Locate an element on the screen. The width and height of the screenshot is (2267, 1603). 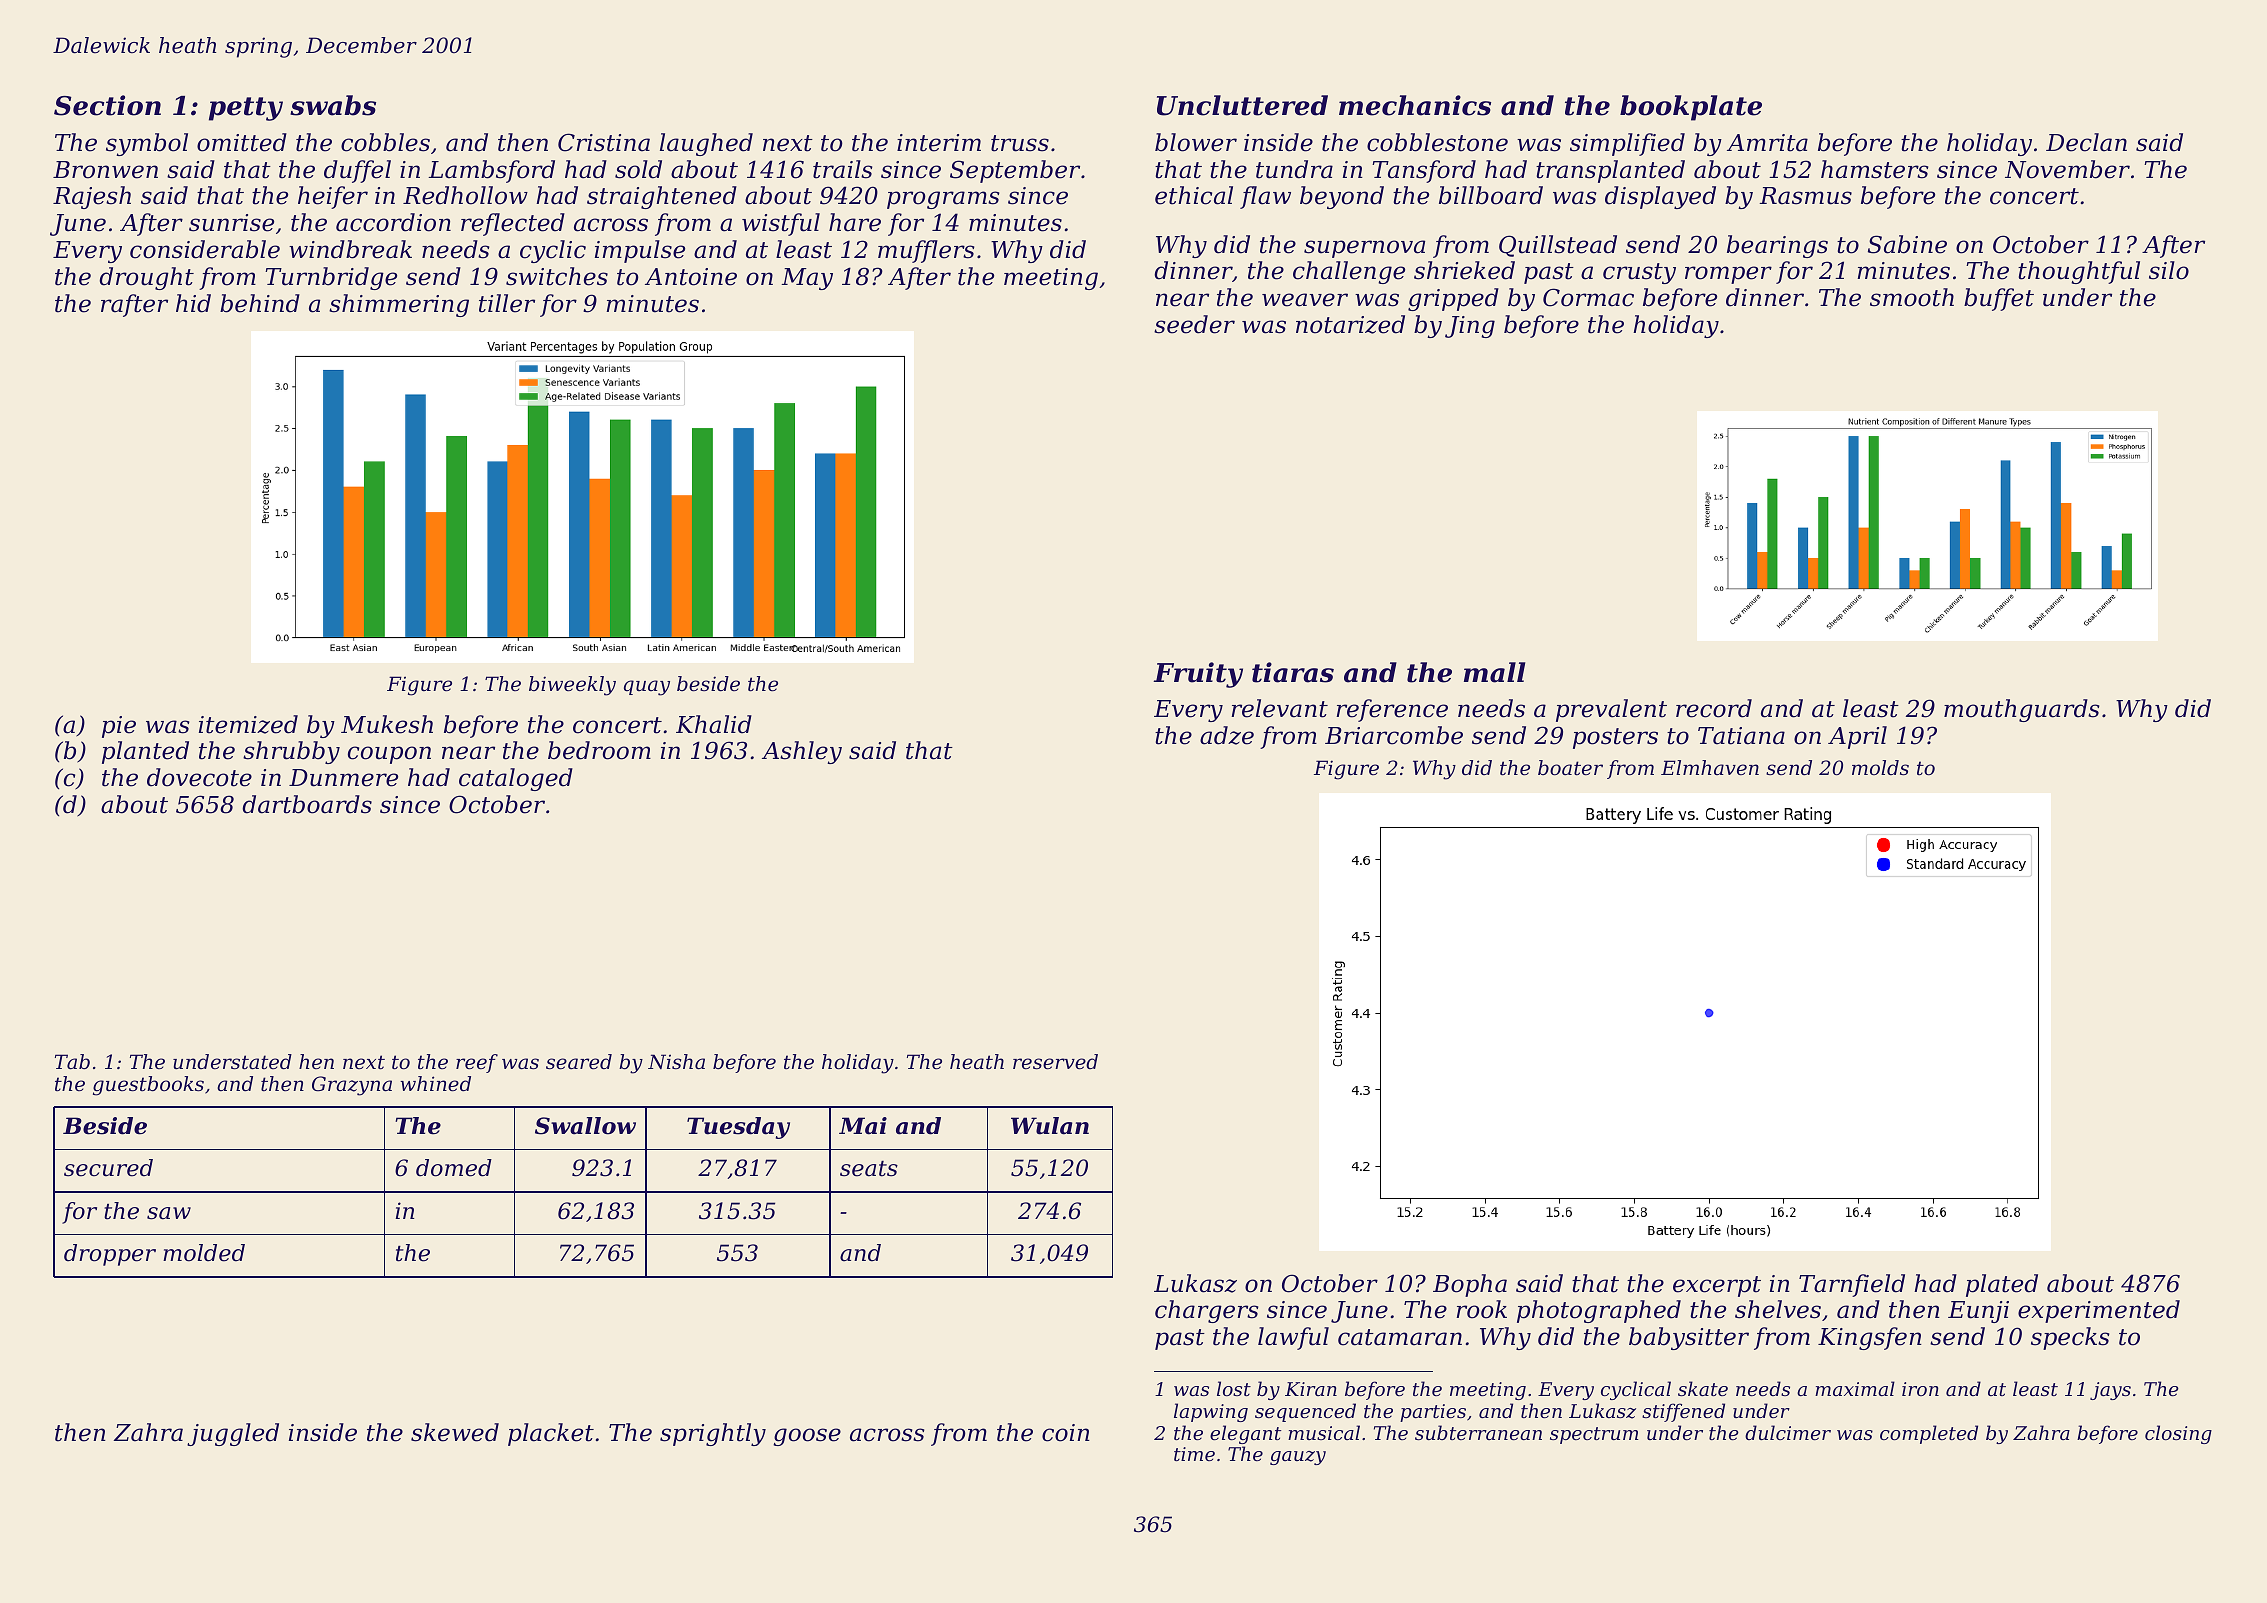
completed is located at coordinates (1929, 1434).
